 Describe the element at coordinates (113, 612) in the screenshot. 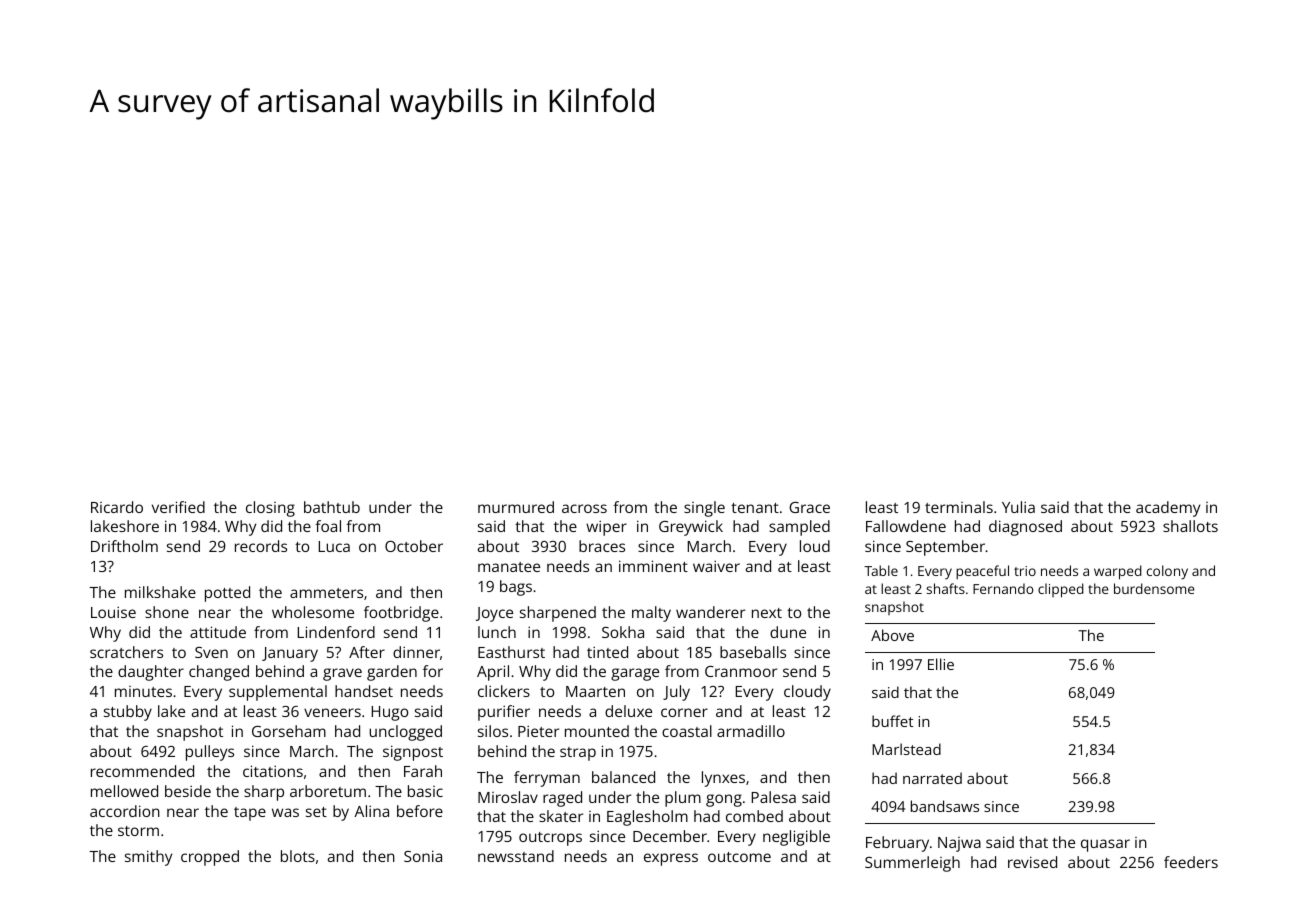

I see `Louise` at that location.
